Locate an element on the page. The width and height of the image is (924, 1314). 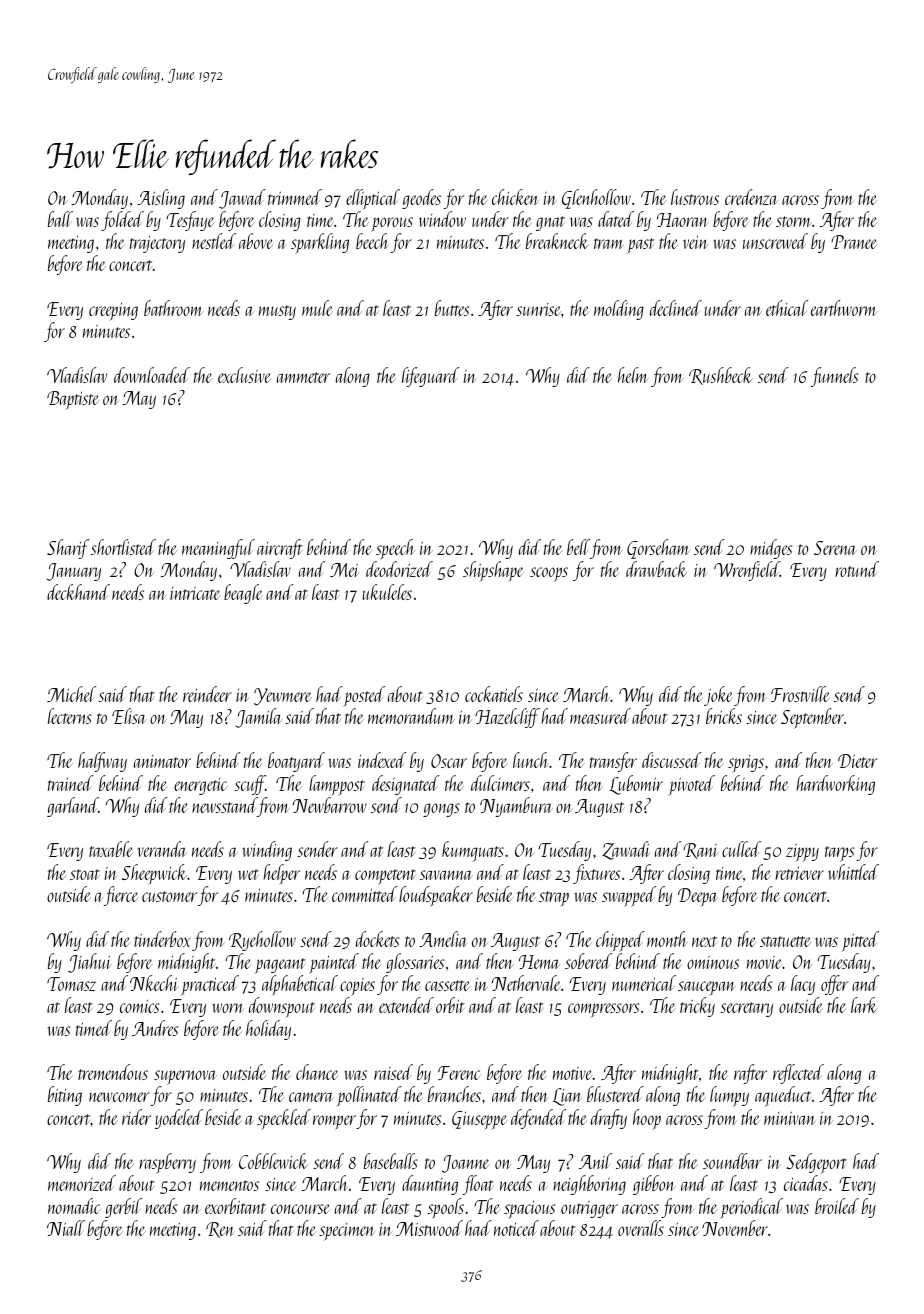
Mei is located at coordinates (344, 570).
